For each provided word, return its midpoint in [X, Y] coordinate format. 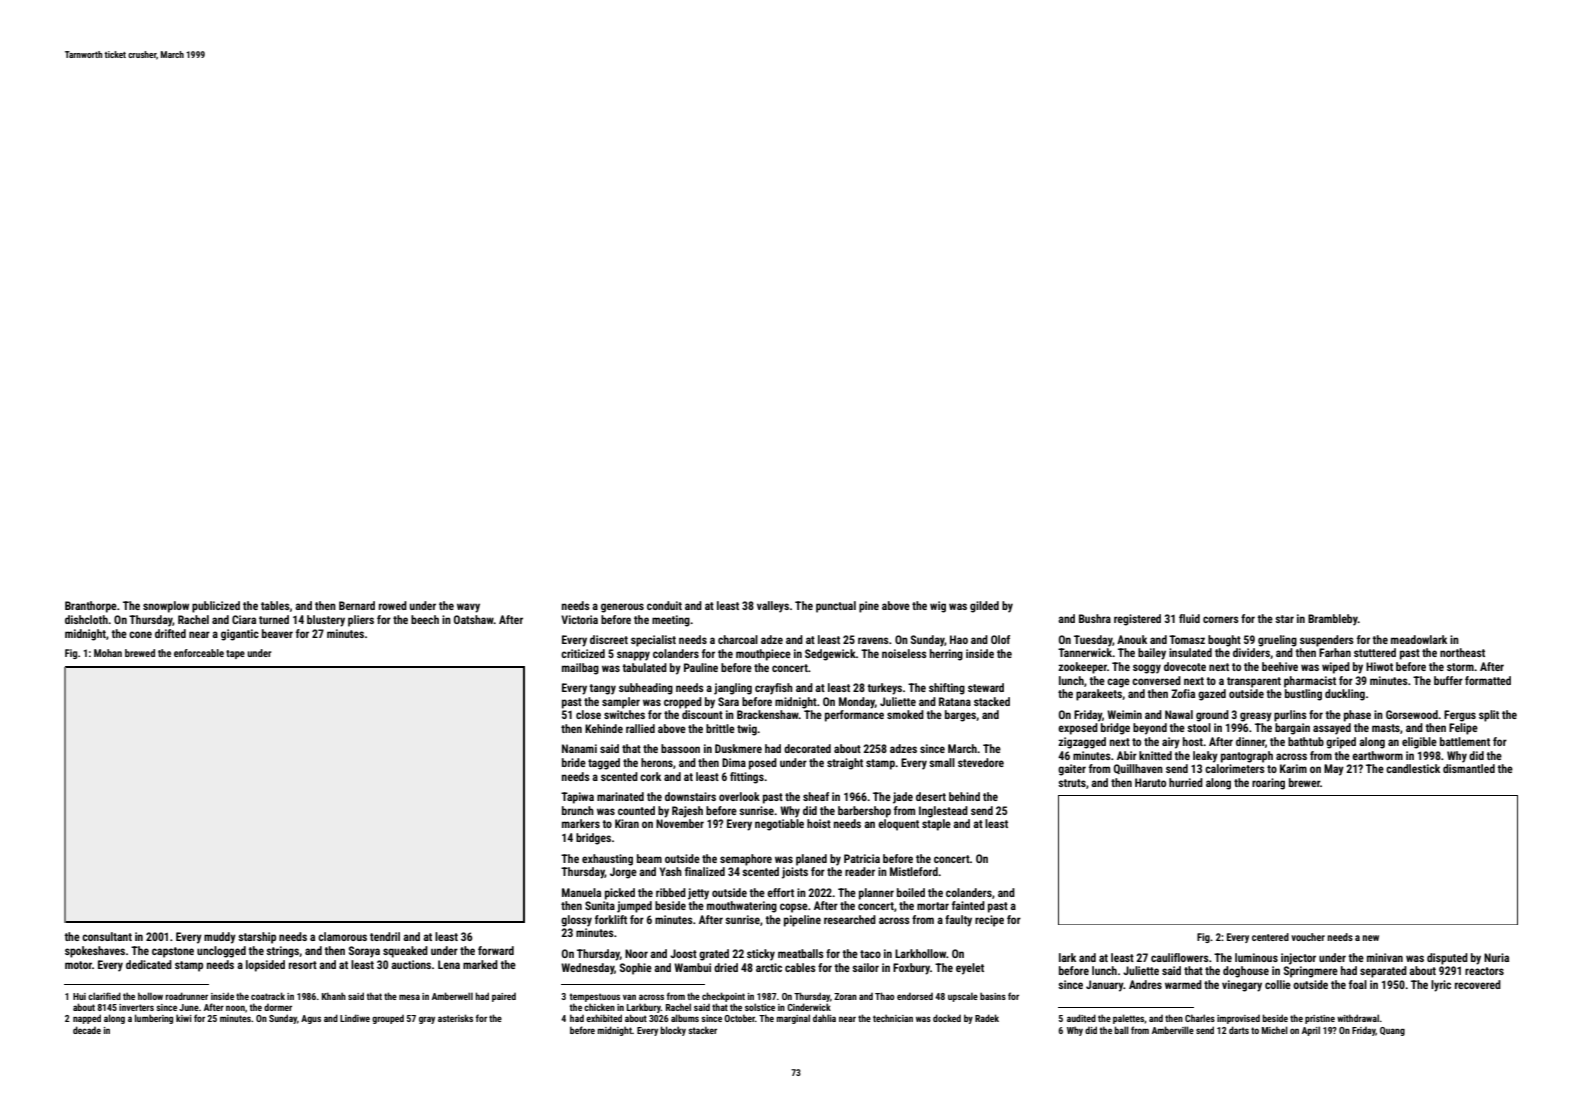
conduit [664, 605]
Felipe [1463, 729]
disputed [1447, 959]
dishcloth [86, 619]
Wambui [692, 967]
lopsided [265, 966]
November [680, 823]
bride [574, 762]
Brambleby [1333, 620]
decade [87, 1030]
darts [1239, 1030]
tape [235, 654]
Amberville [1173, 1030]
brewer [1304, 782]
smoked [905, 714]
